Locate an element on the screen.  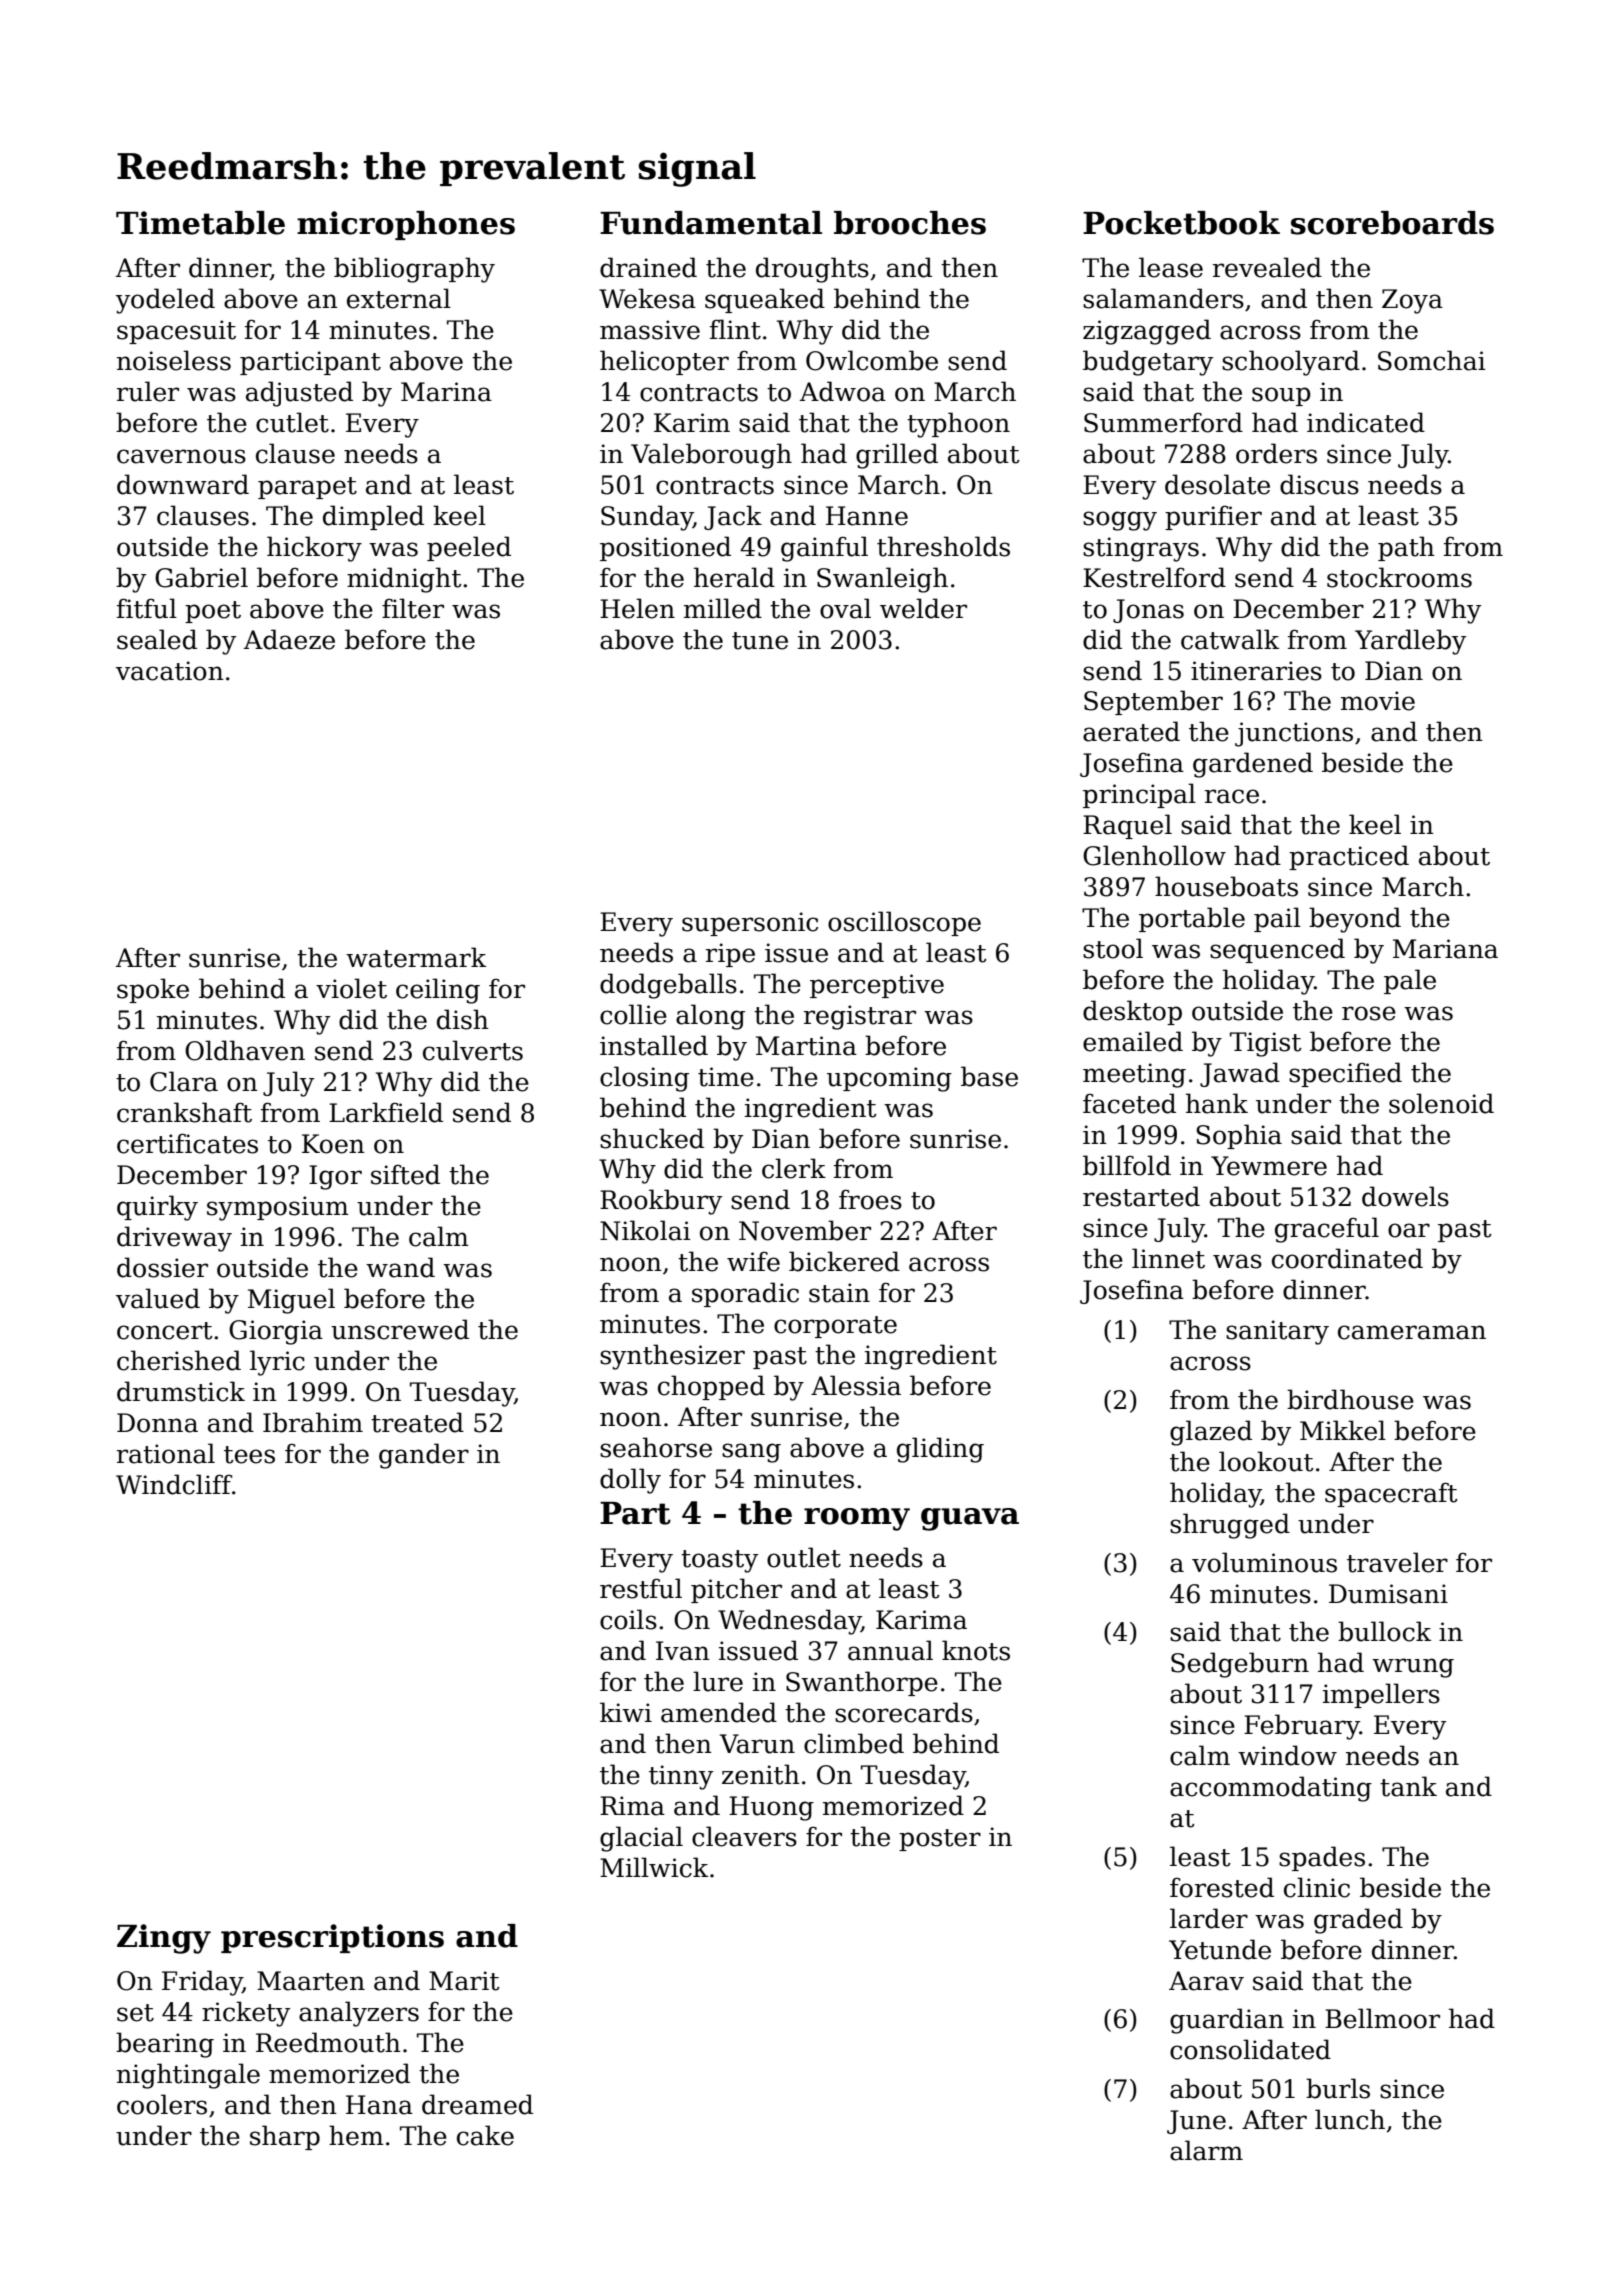
forested is located at coordinates (1222, 1887).
